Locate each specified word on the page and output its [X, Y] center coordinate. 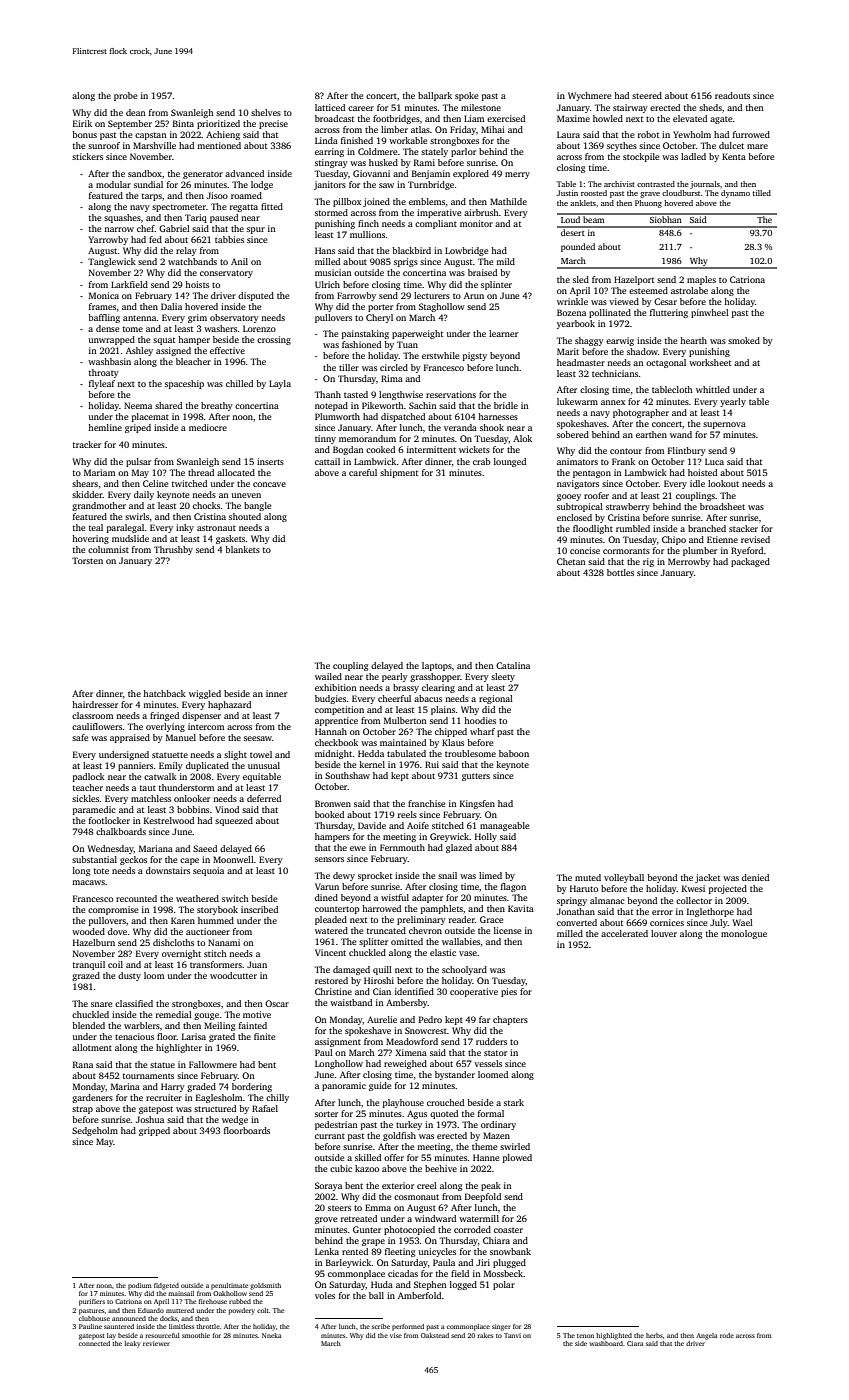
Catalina [513, 665]
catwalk [160, 776]
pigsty [475, 356]
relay [186, 251]
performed [408, 1327]
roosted [594, 193]
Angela [706, 1336]
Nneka [271, 1335]
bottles [620, 572]
